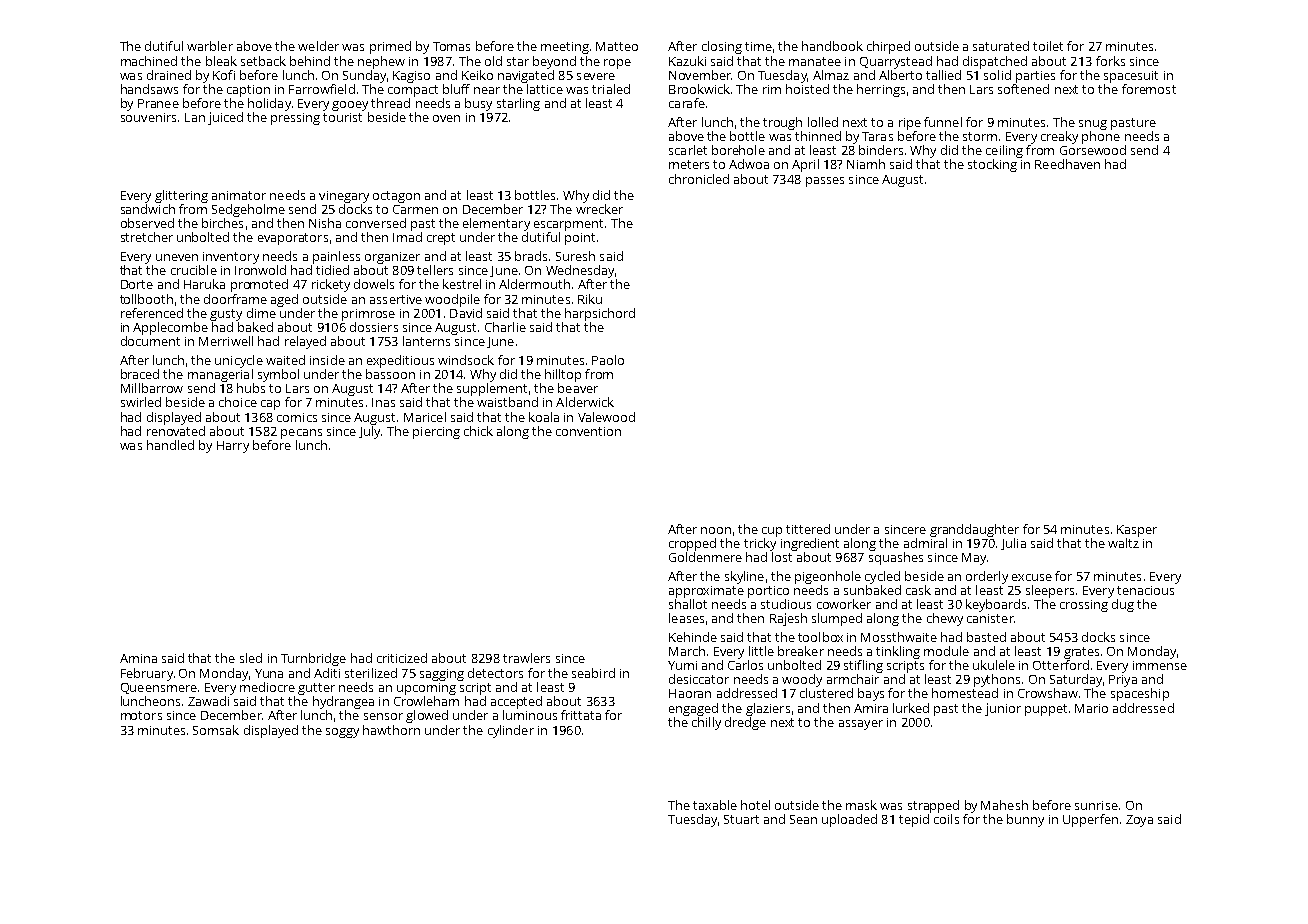 Image resolution: width=1308 pixels, height=924 pixels. Describe the element at coordinates (216, 730) in the image. I see `Somsak` at that location.
